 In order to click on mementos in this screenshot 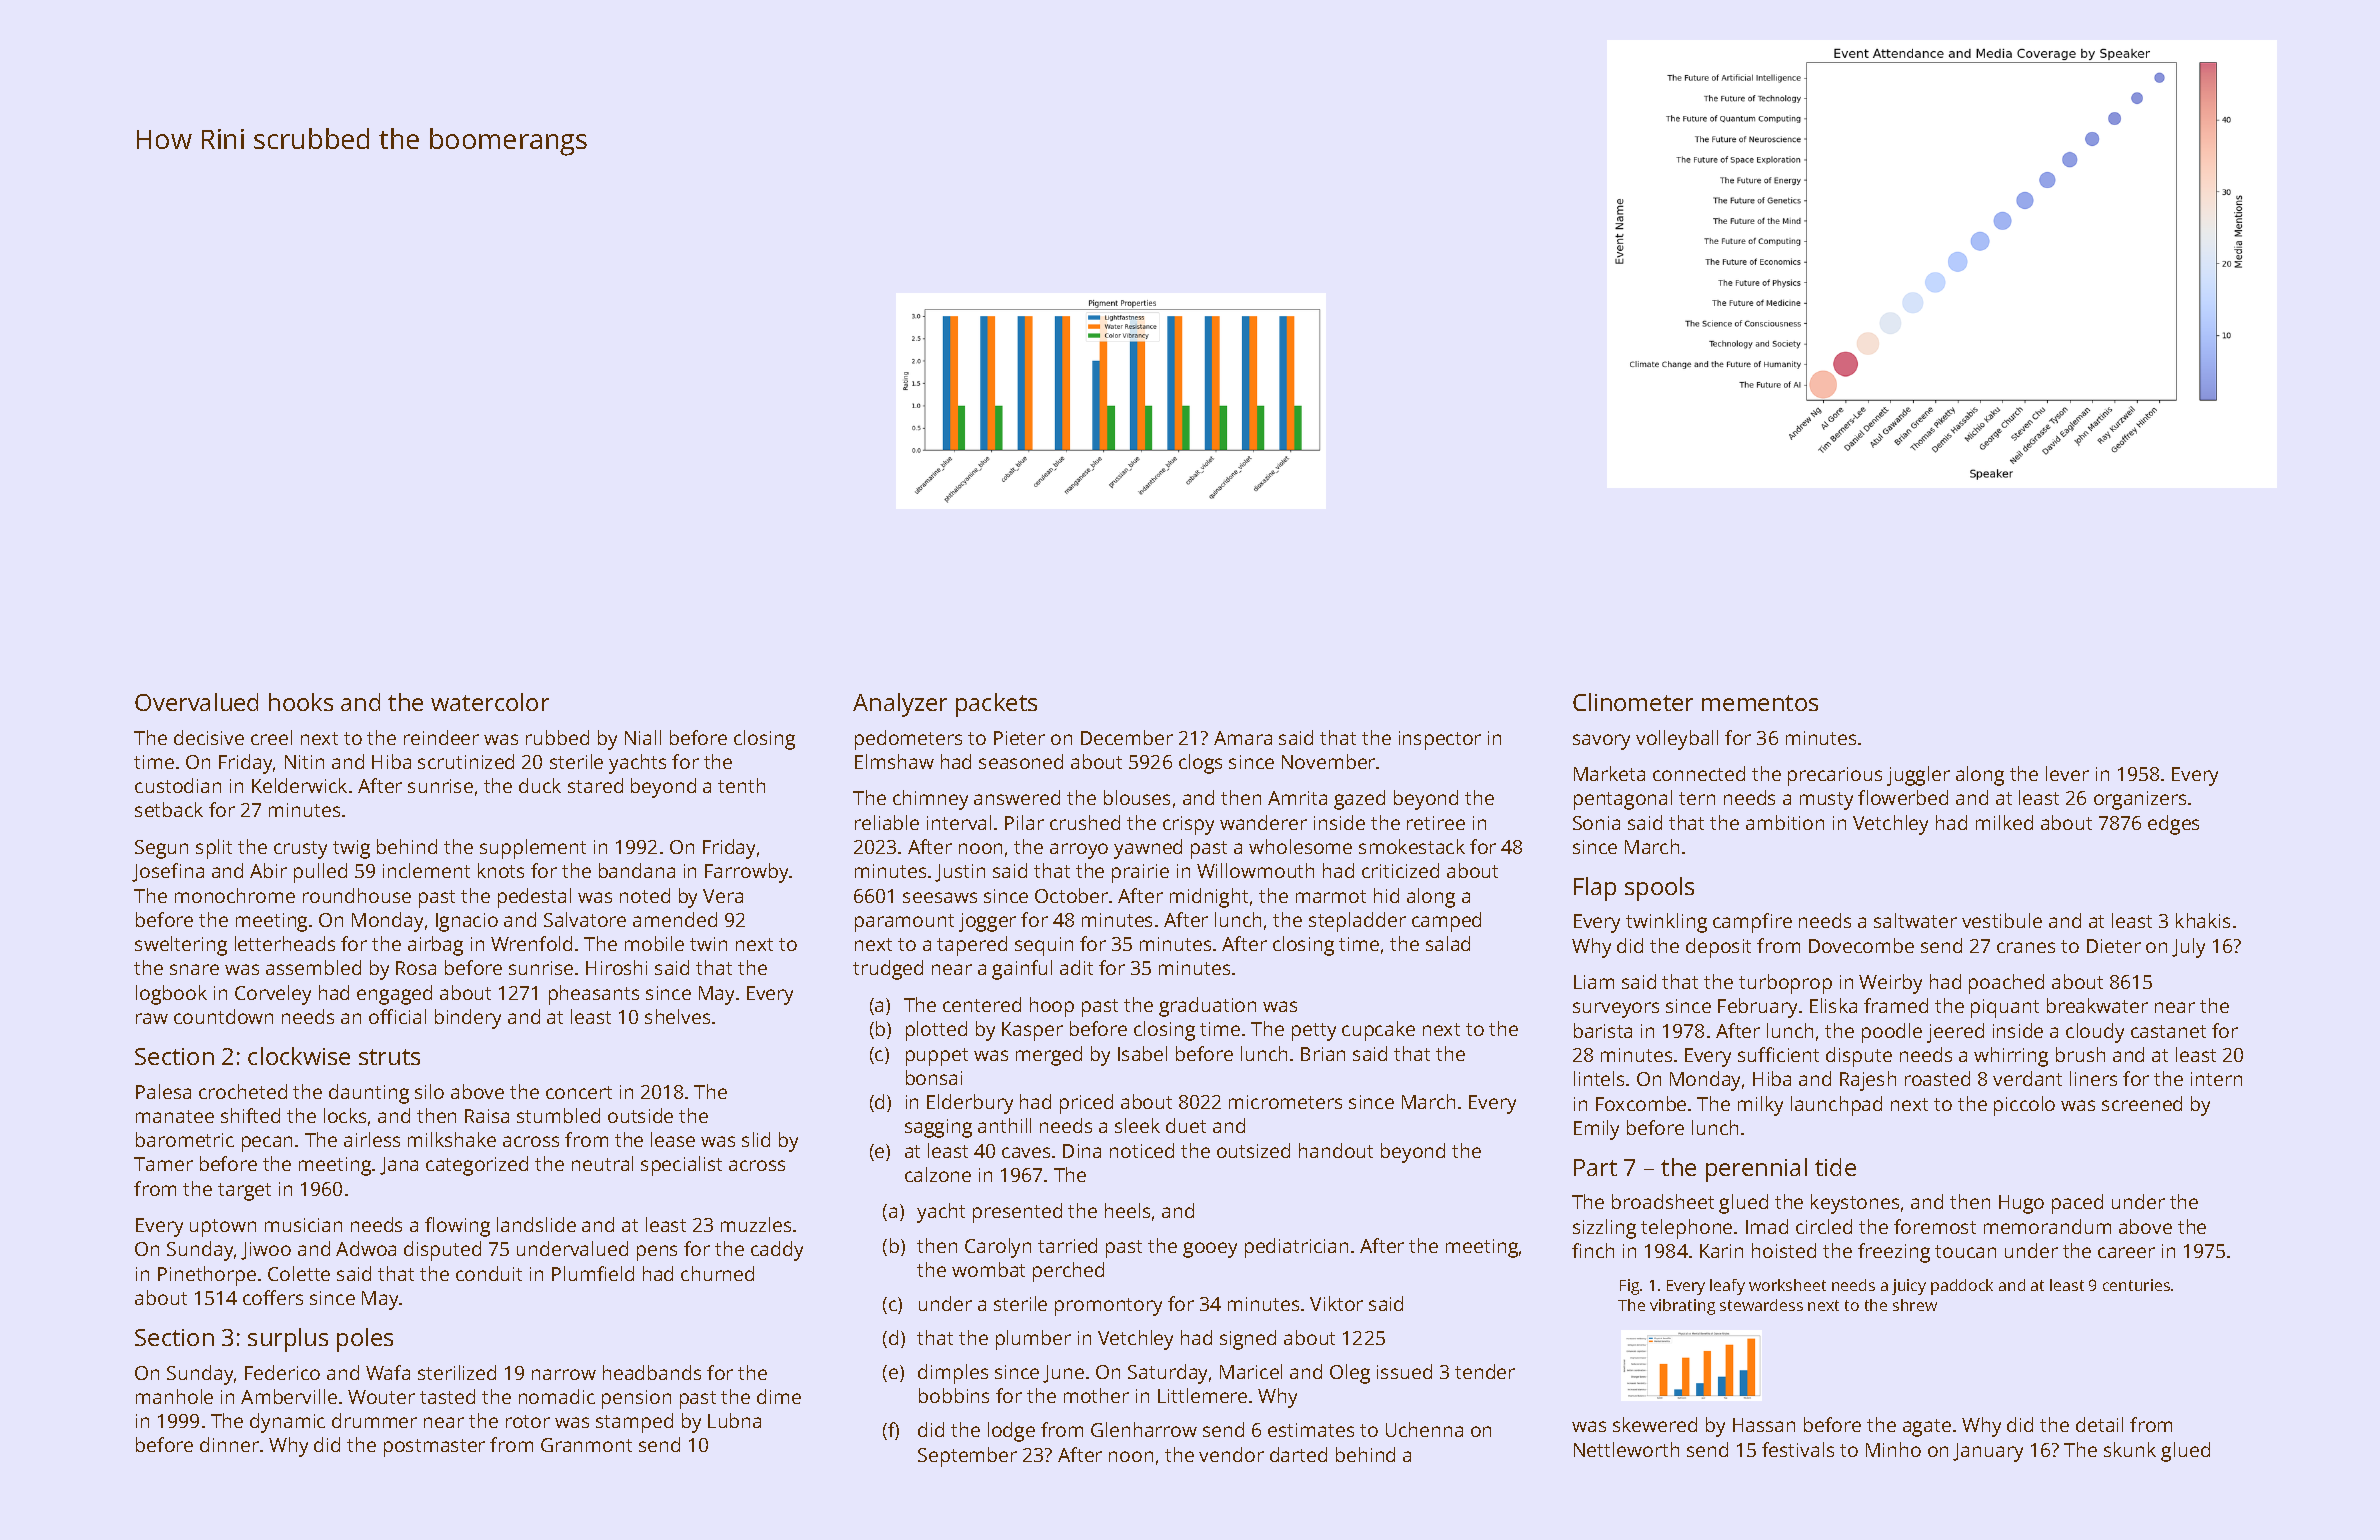, I will do `click(1760, 703)`.
